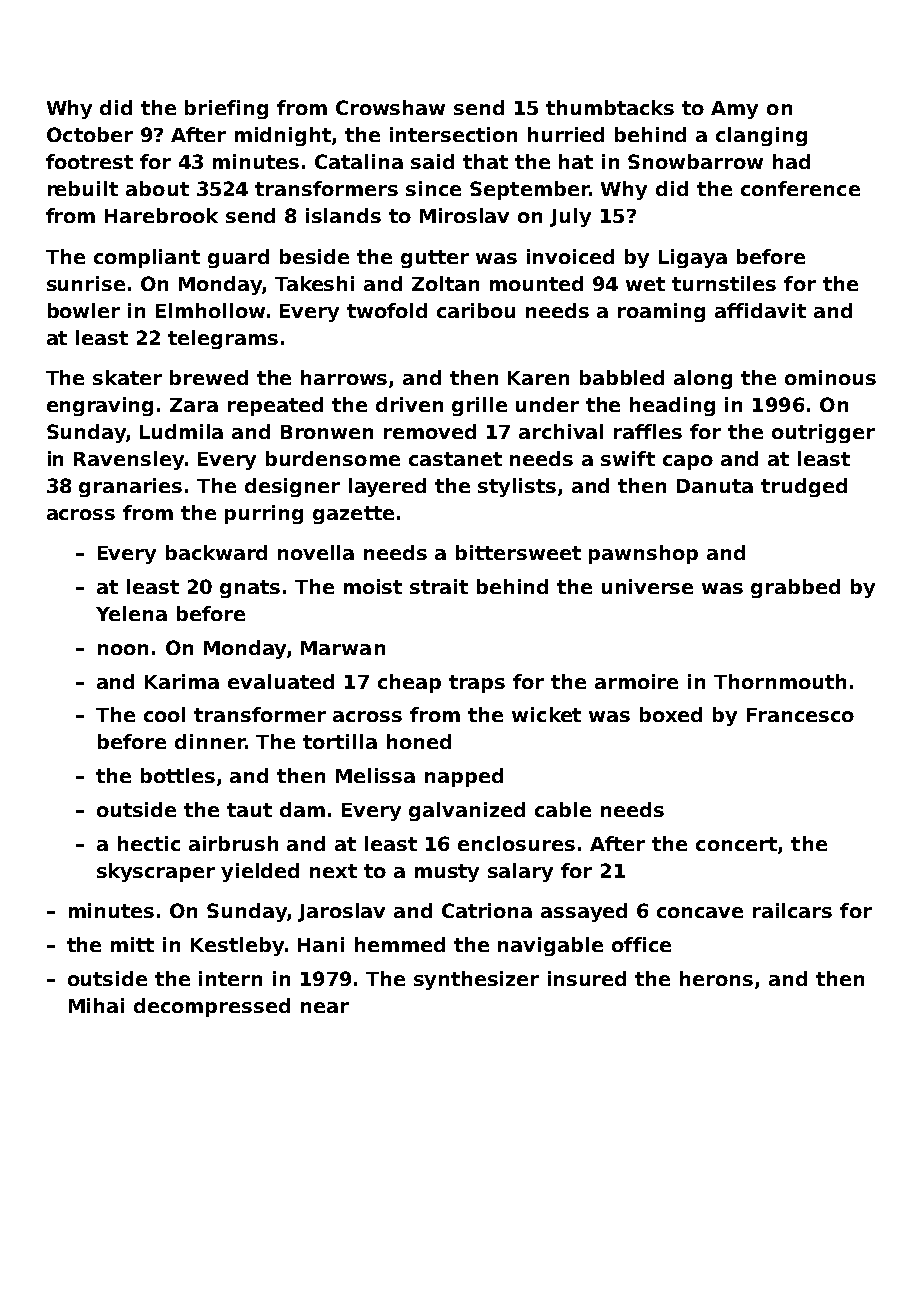 The height and width of the screenshot is (1308, 924). Describe the element at coordinates (517, 487) in the screenshot. I see `stylists` at that location.
